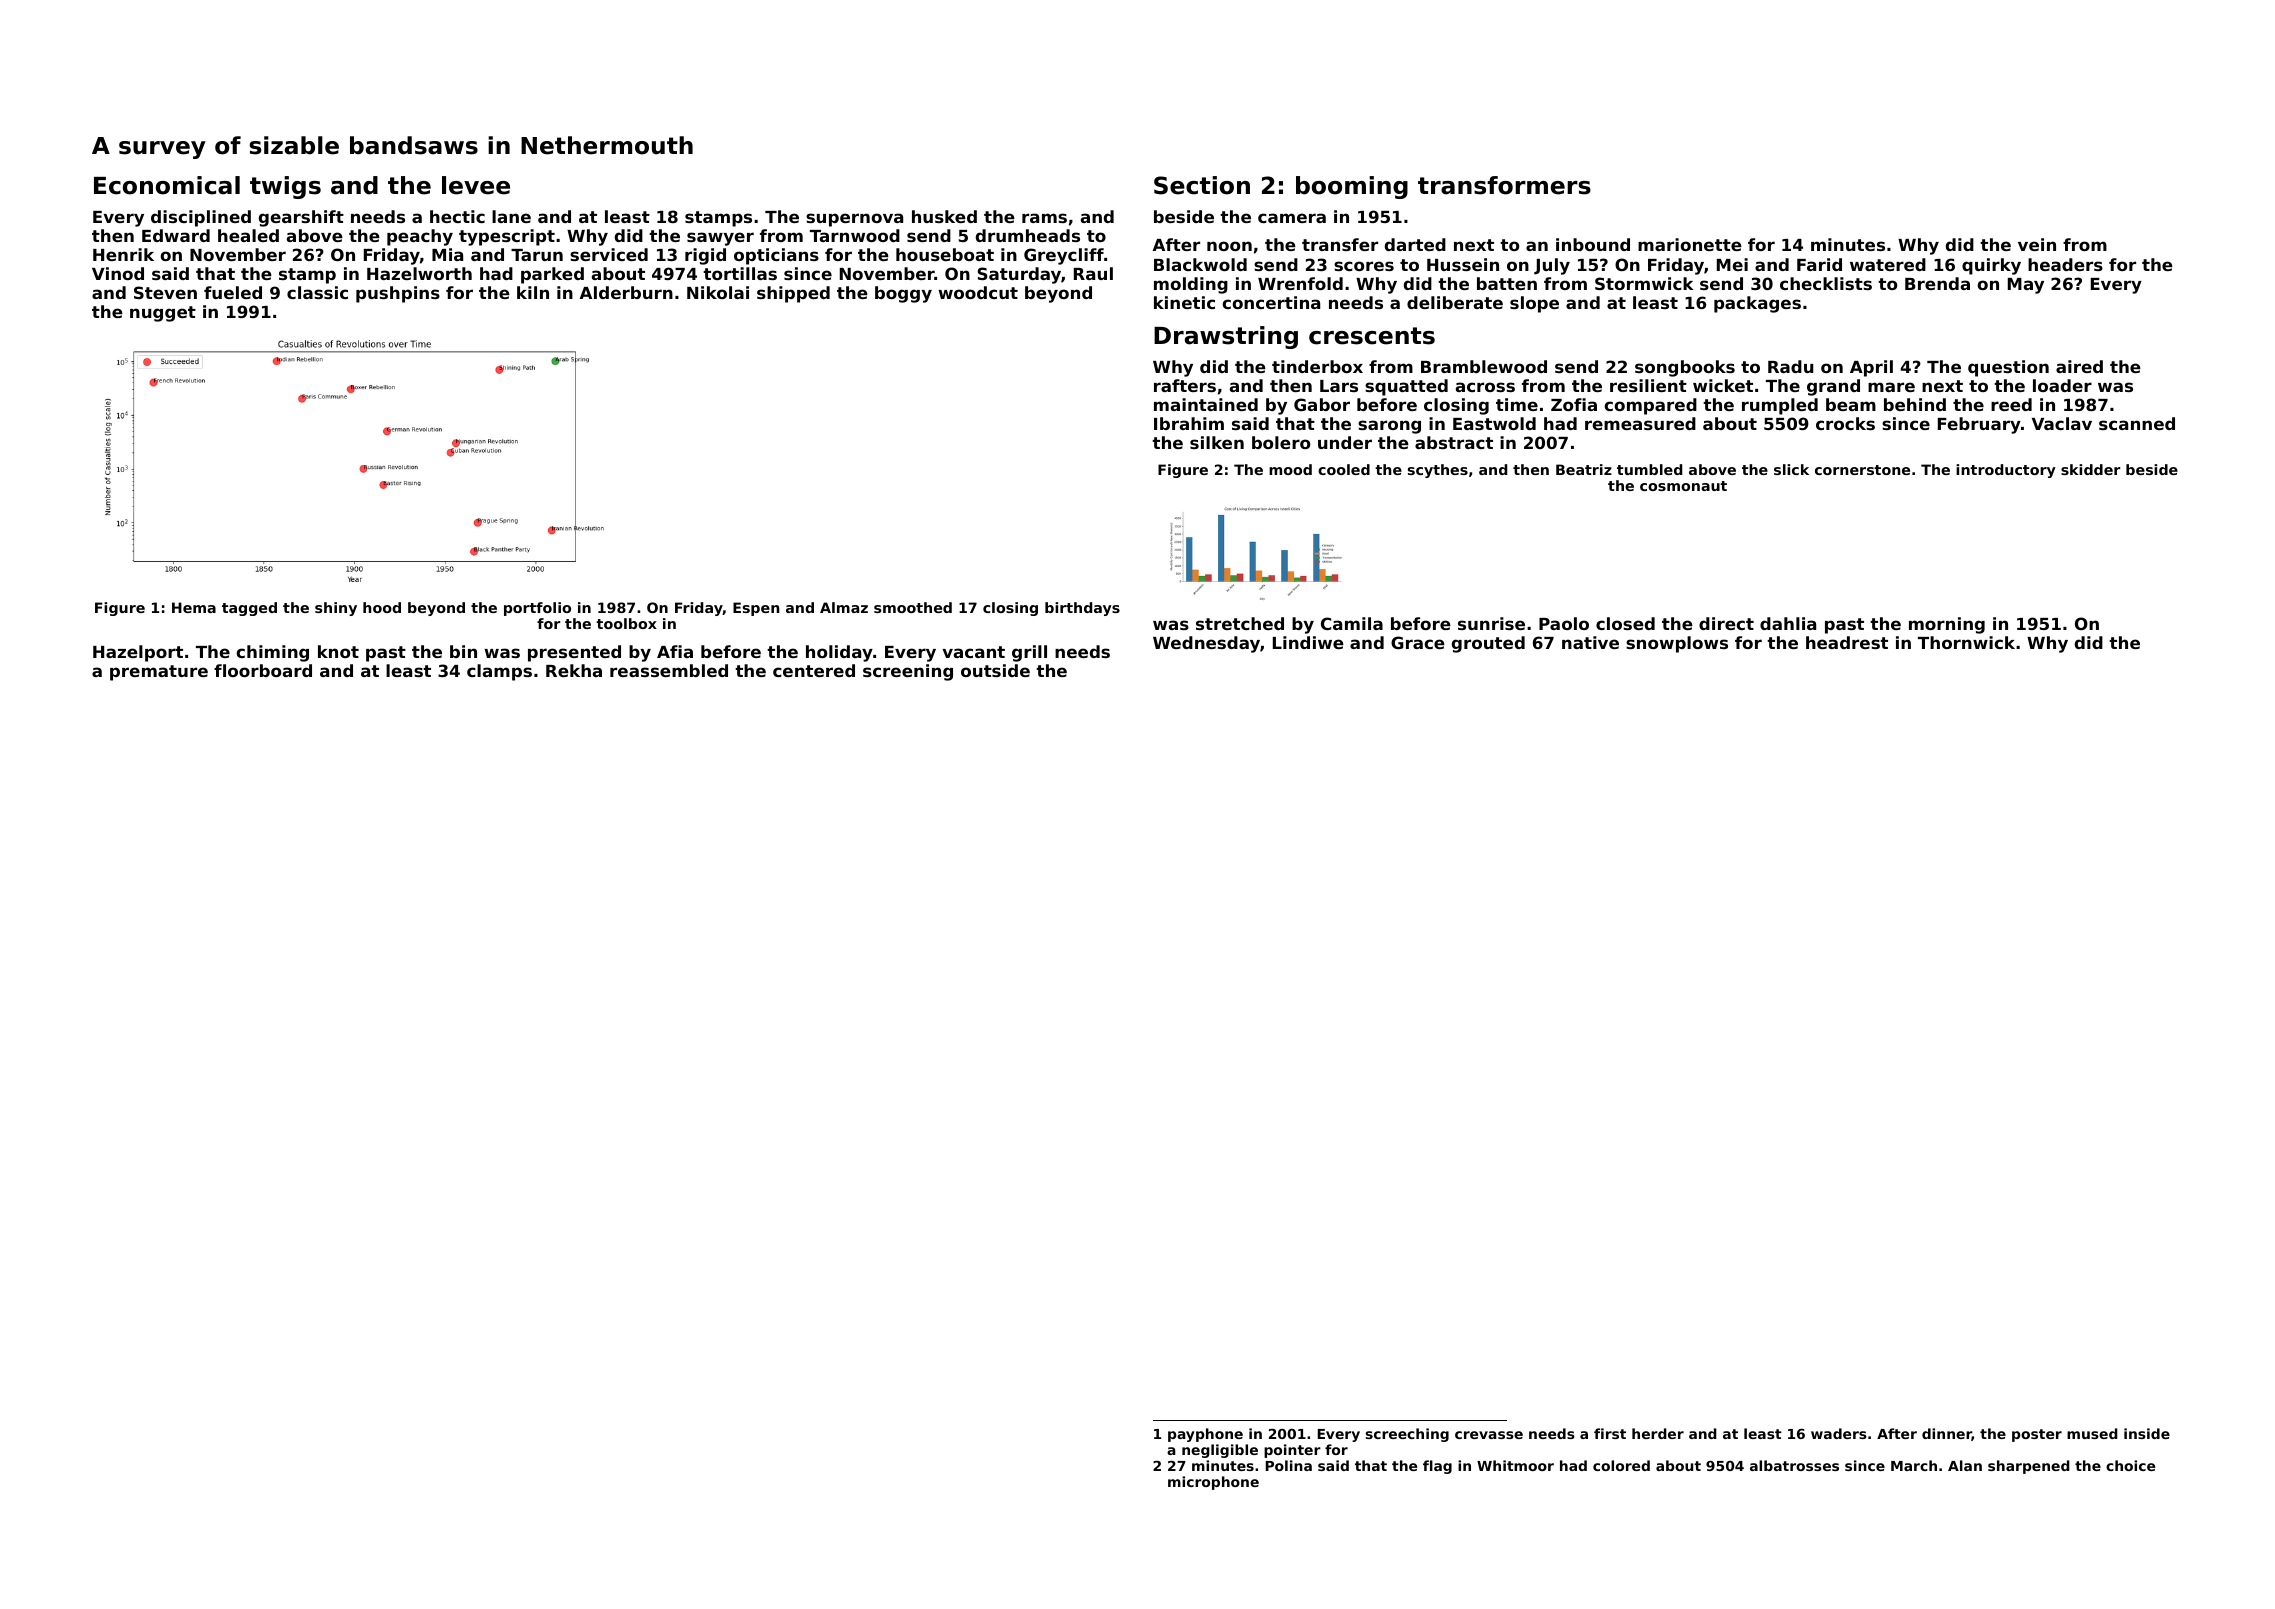 This document has height=1609, width=2275. I want to click on microphone, so click(1213, 1483).
